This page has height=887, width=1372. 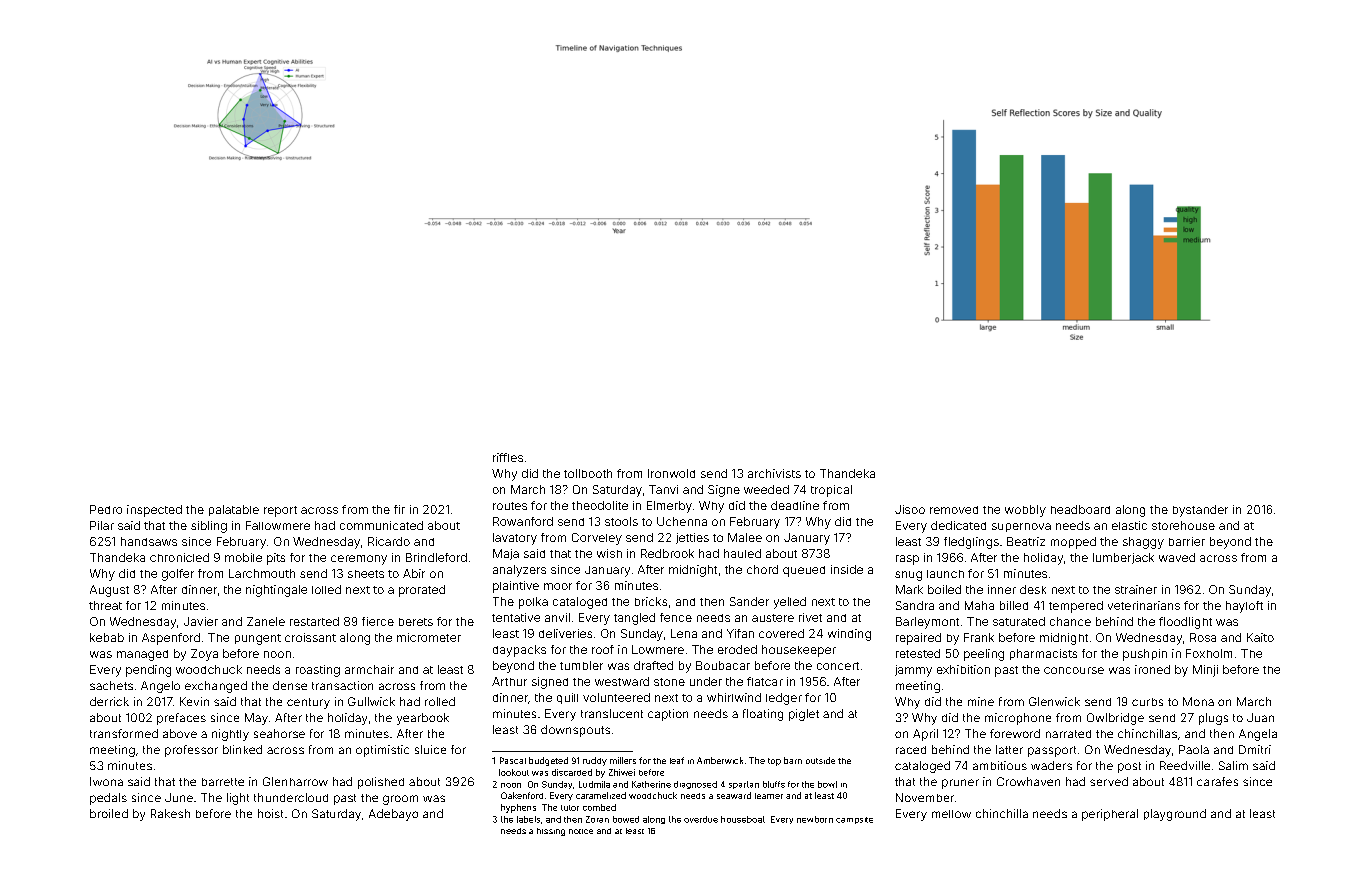 I want to click on riffles, so click(x=508, y=457).
